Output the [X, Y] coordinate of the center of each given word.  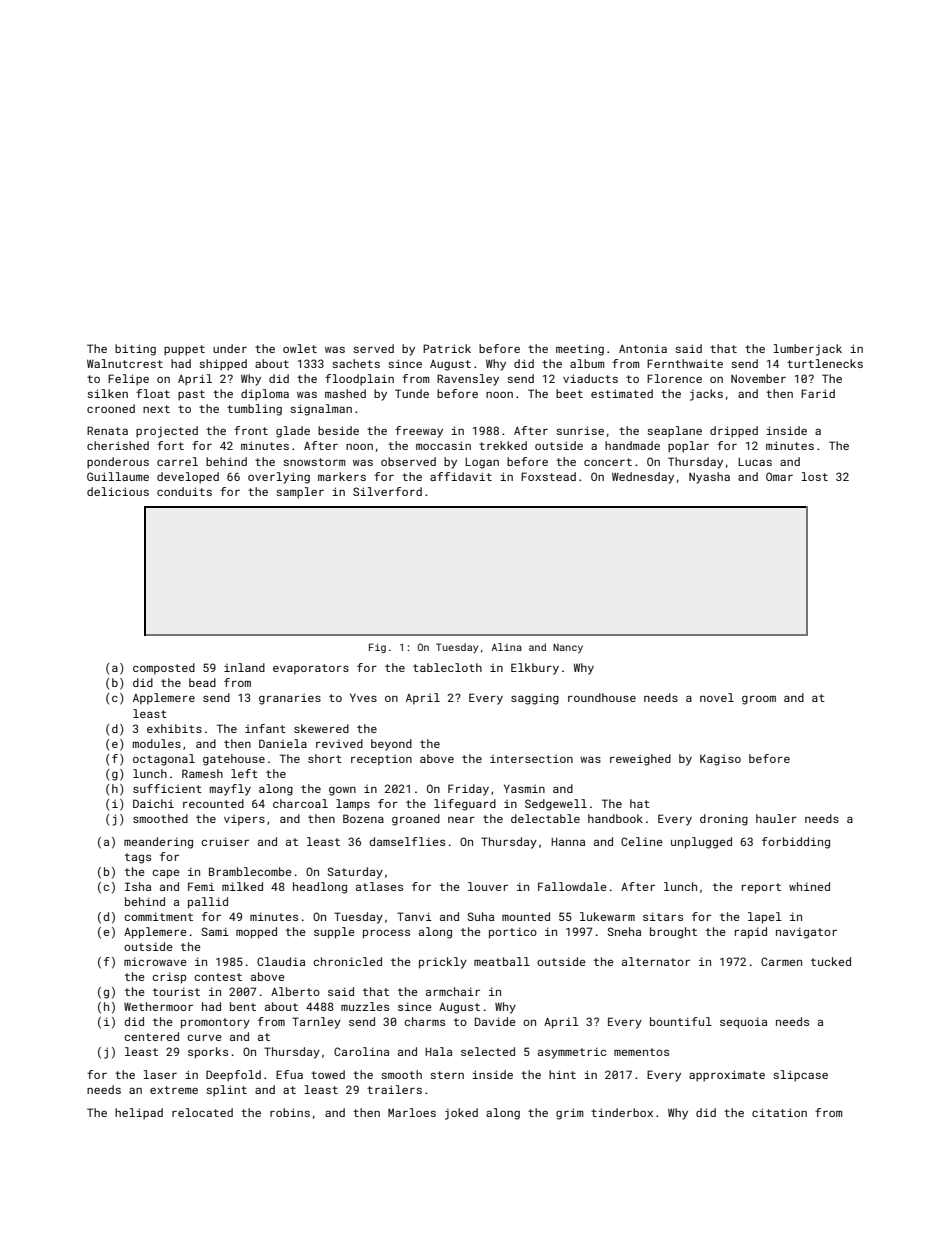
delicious [118, 491]
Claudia [281, 961]
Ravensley [468, 380]
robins [290, 1112]
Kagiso [720, 760]
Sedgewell [556, 805]
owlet [300, 348]
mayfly [230, 790]
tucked [831, 961]
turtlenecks [825, 363]
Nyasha [709, 478]
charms [425, 1021]
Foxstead [548, 476]
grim [569, 1114]
